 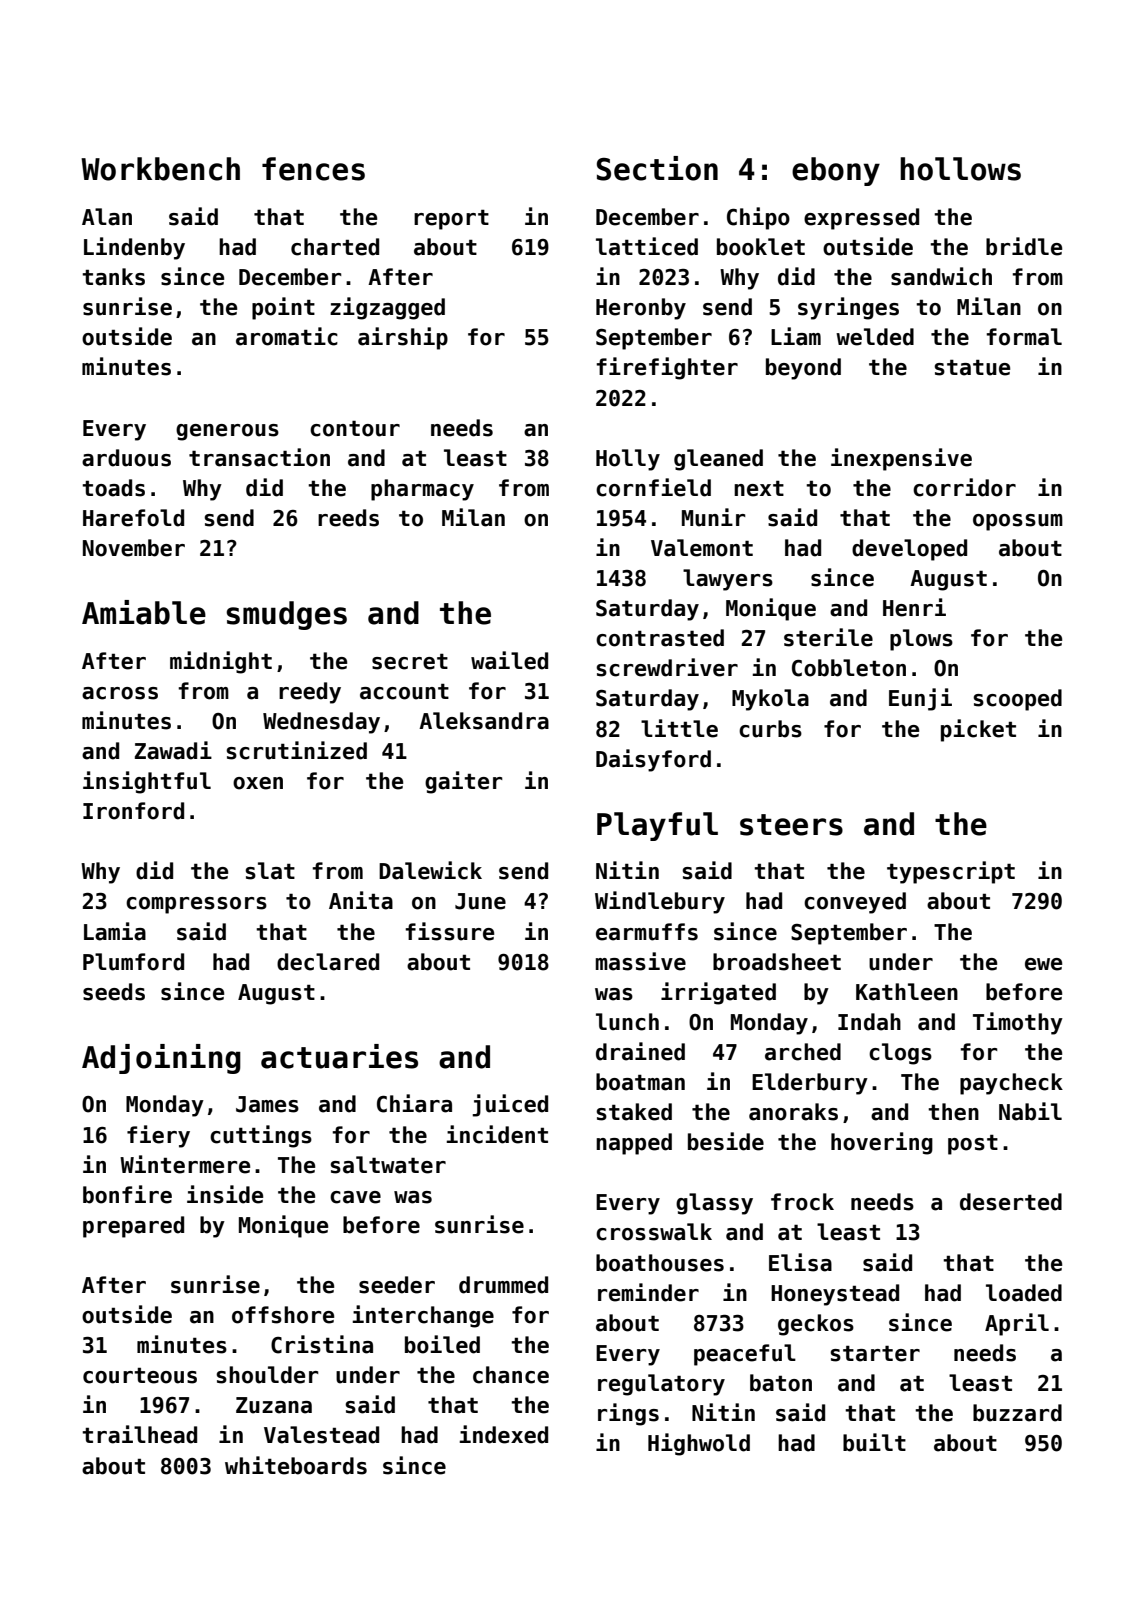 I want to click on fiery, so click(x=158, y=1136).
